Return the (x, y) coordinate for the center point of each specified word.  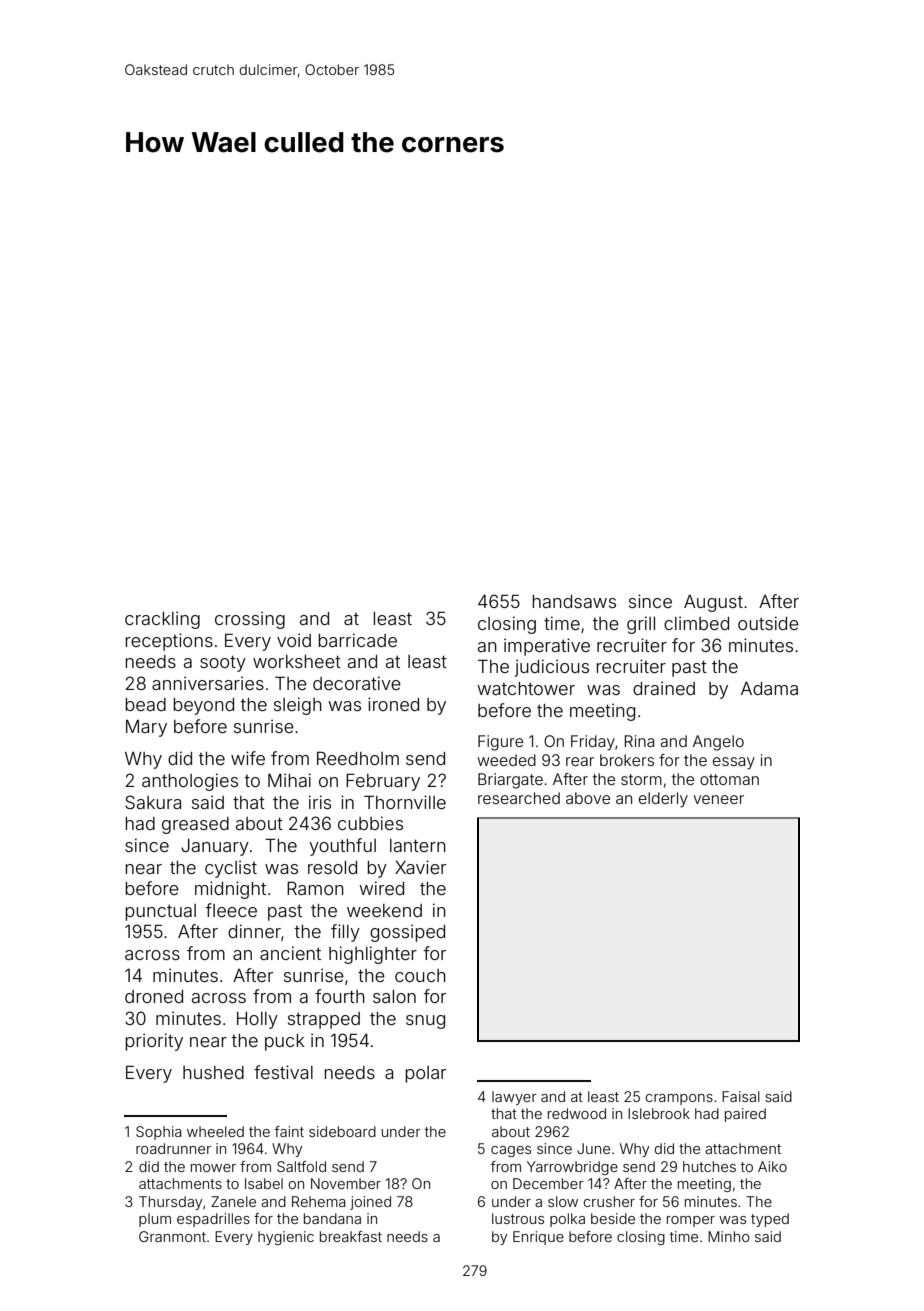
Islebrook (659, 1113)
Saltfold (301, 1166)
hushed (213, 1072)
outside (768, 623)
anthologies (190, 782)
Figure (500, 743)
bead (145, 704)
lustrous (518, 1218)
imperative (547, 647)
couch (420, 975)
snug (425, 1022)
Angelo (718, 743)
